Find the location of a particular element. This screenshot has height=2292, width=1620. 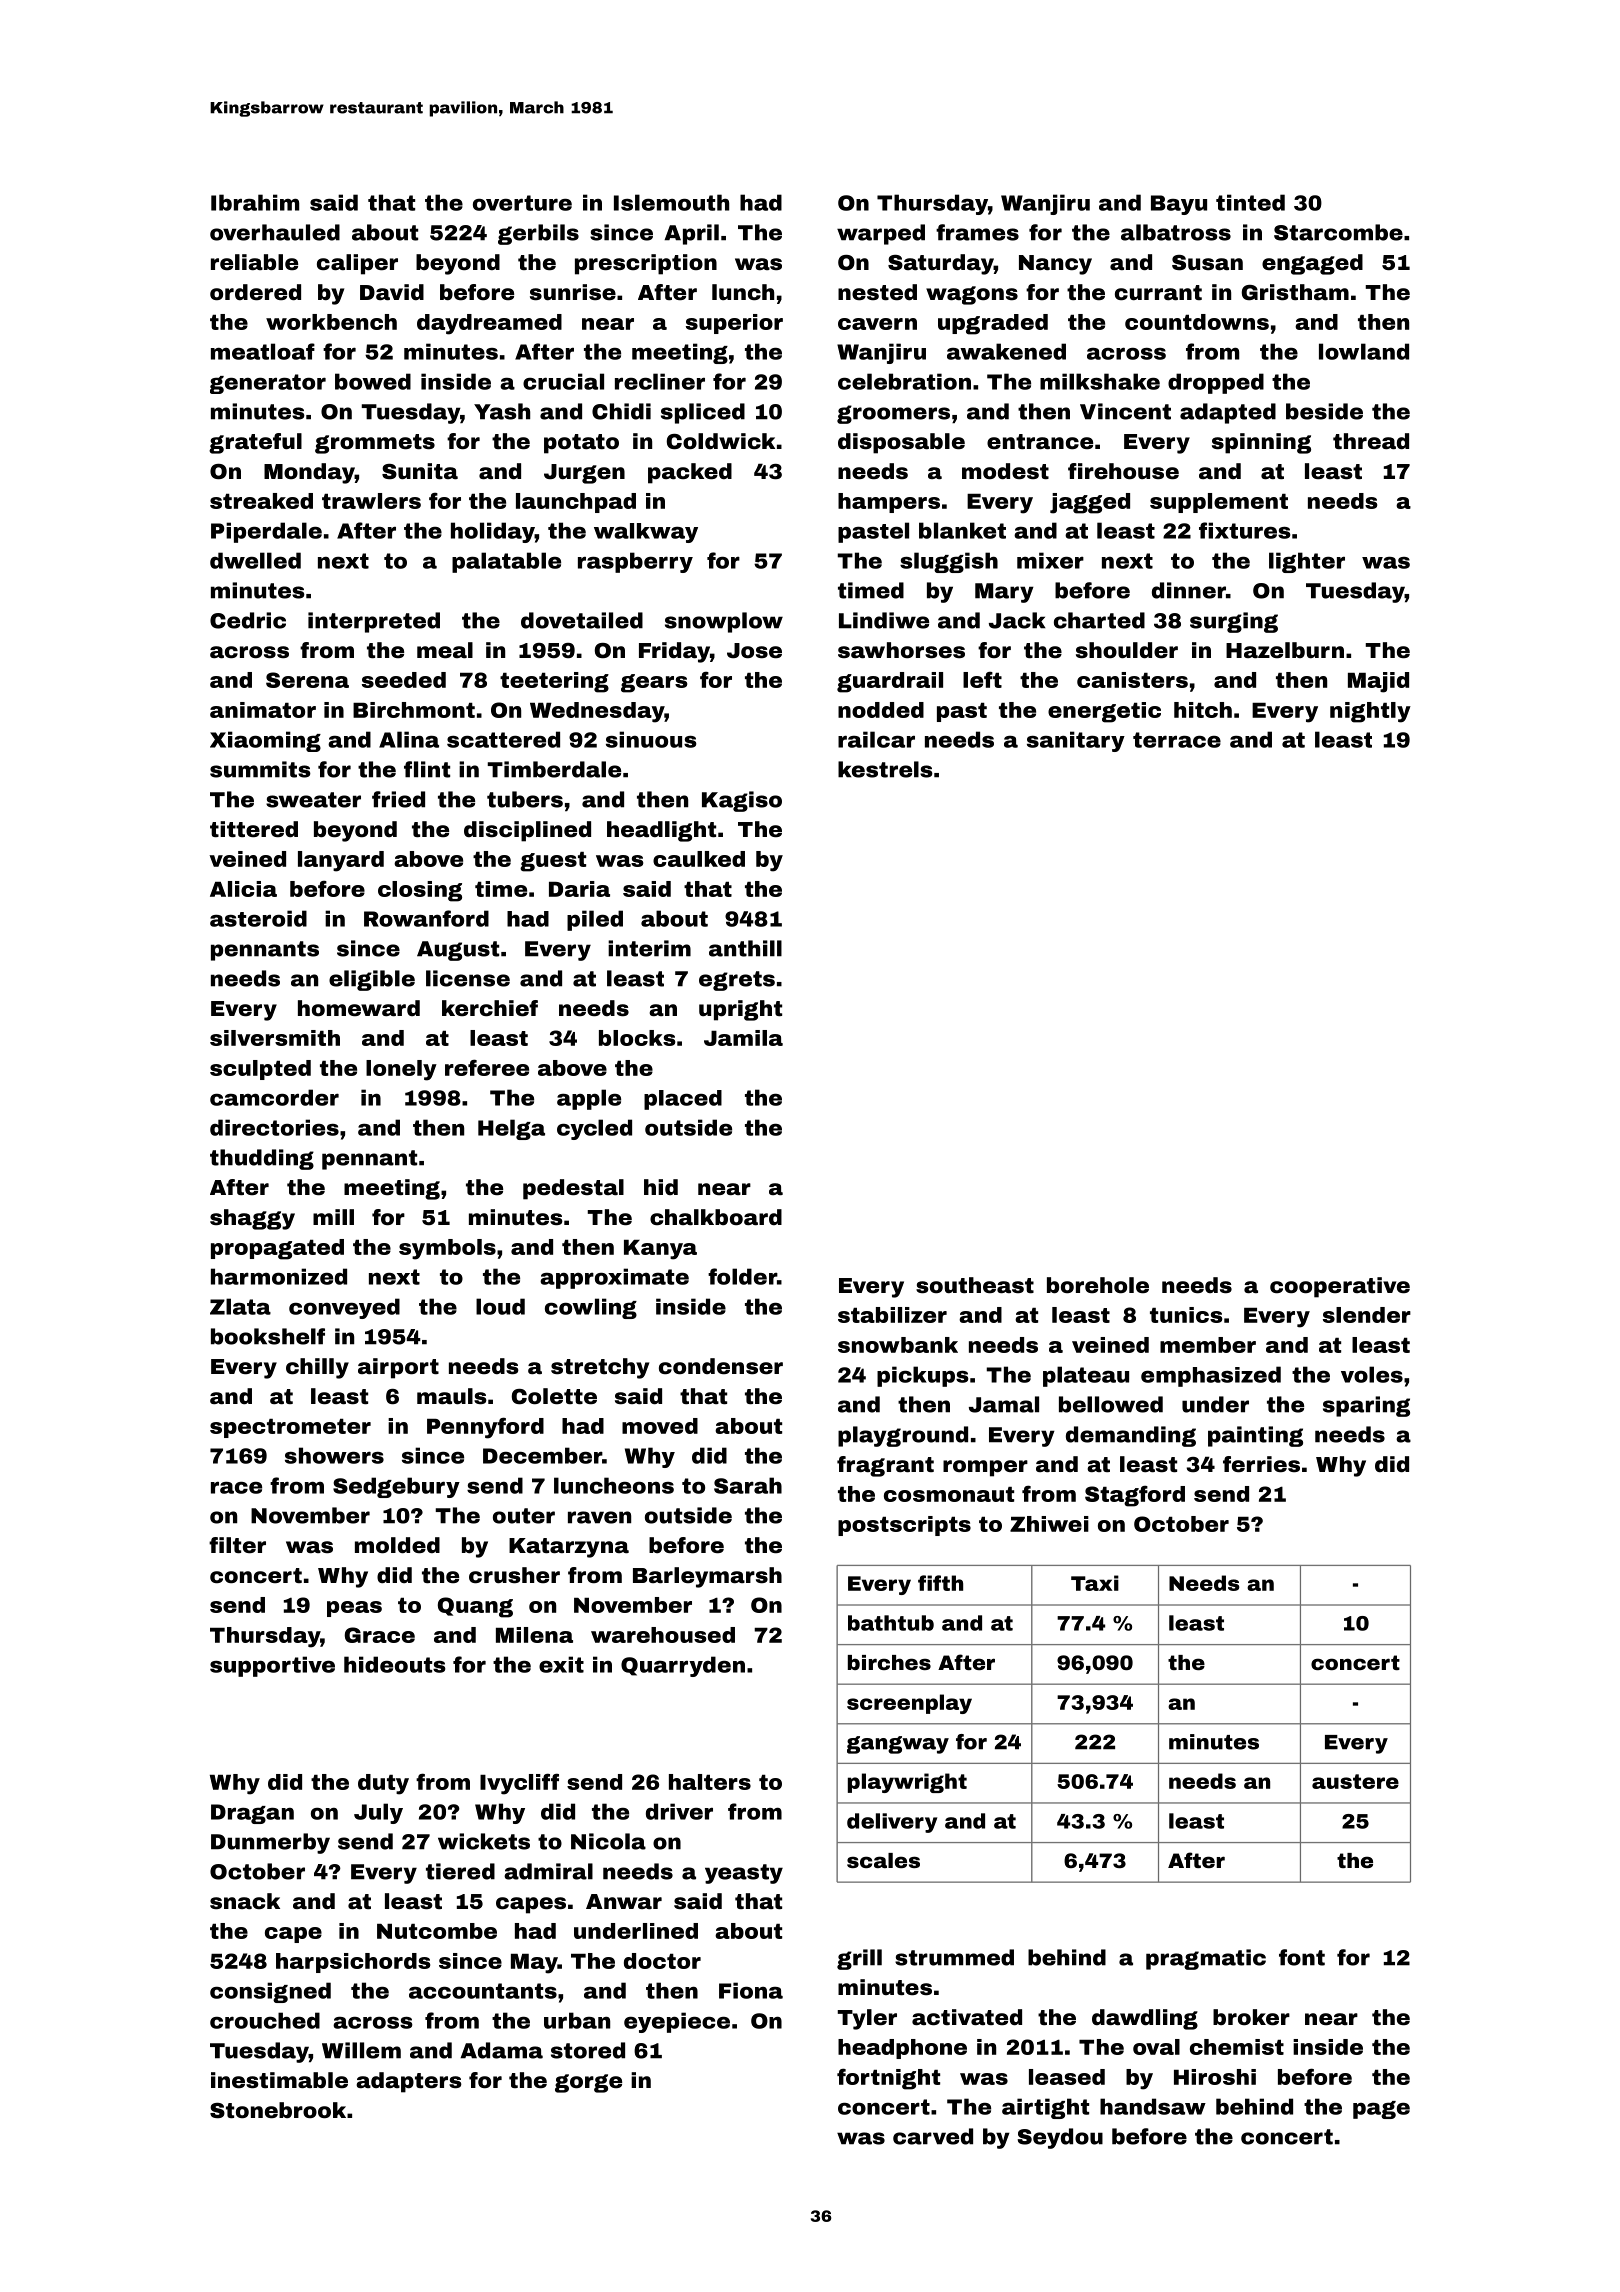

warped is located at coordinates (881, 234).
